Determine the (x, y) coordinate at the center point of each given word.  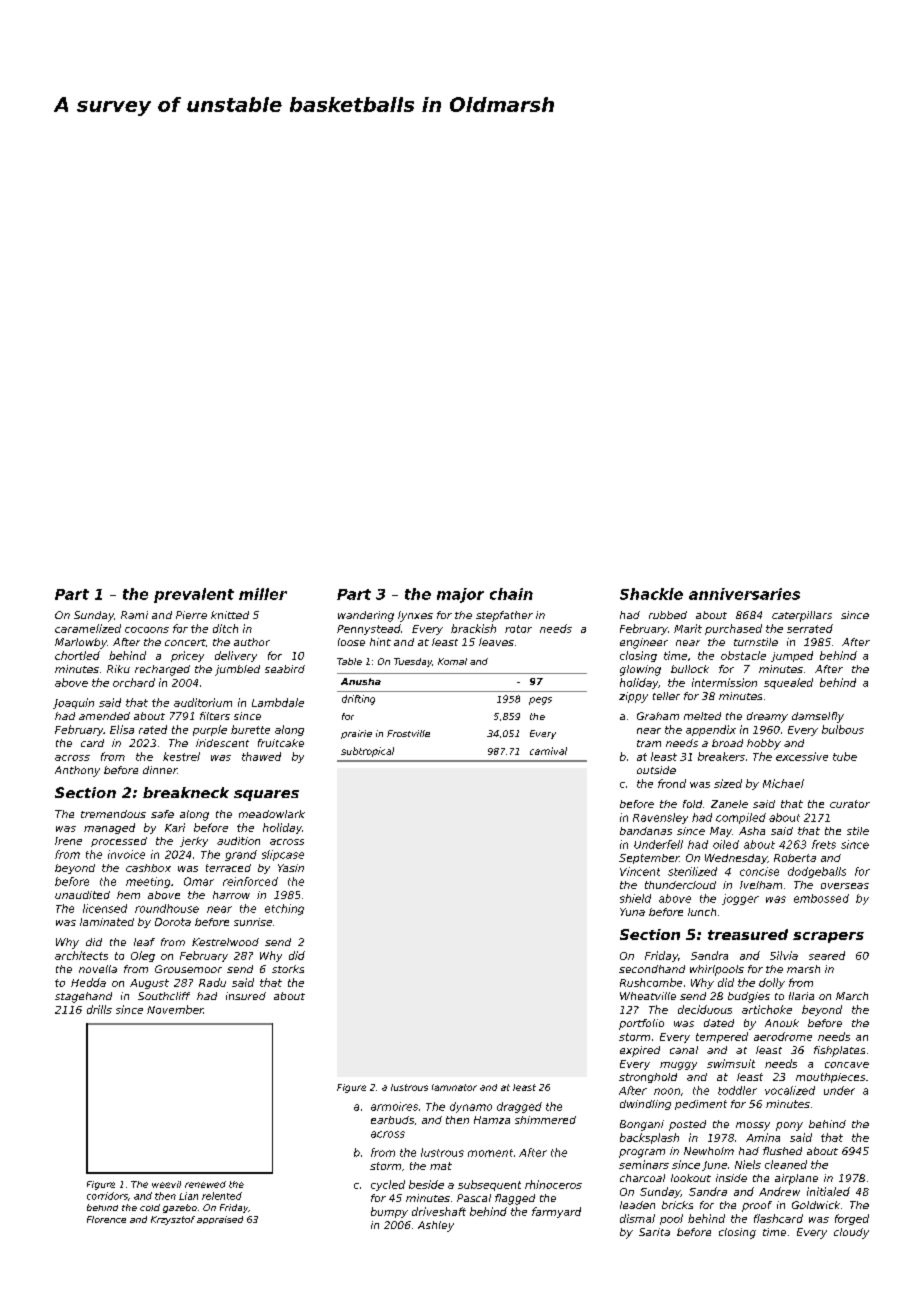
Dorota (173, 922)
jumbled (237, 670)
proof (757, 1206)
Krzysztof (173, 1220)
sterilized (692, 871)
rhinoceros (553, 1184)
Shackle (651, 594)
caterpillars (802, 616)
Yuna (632, 912)
